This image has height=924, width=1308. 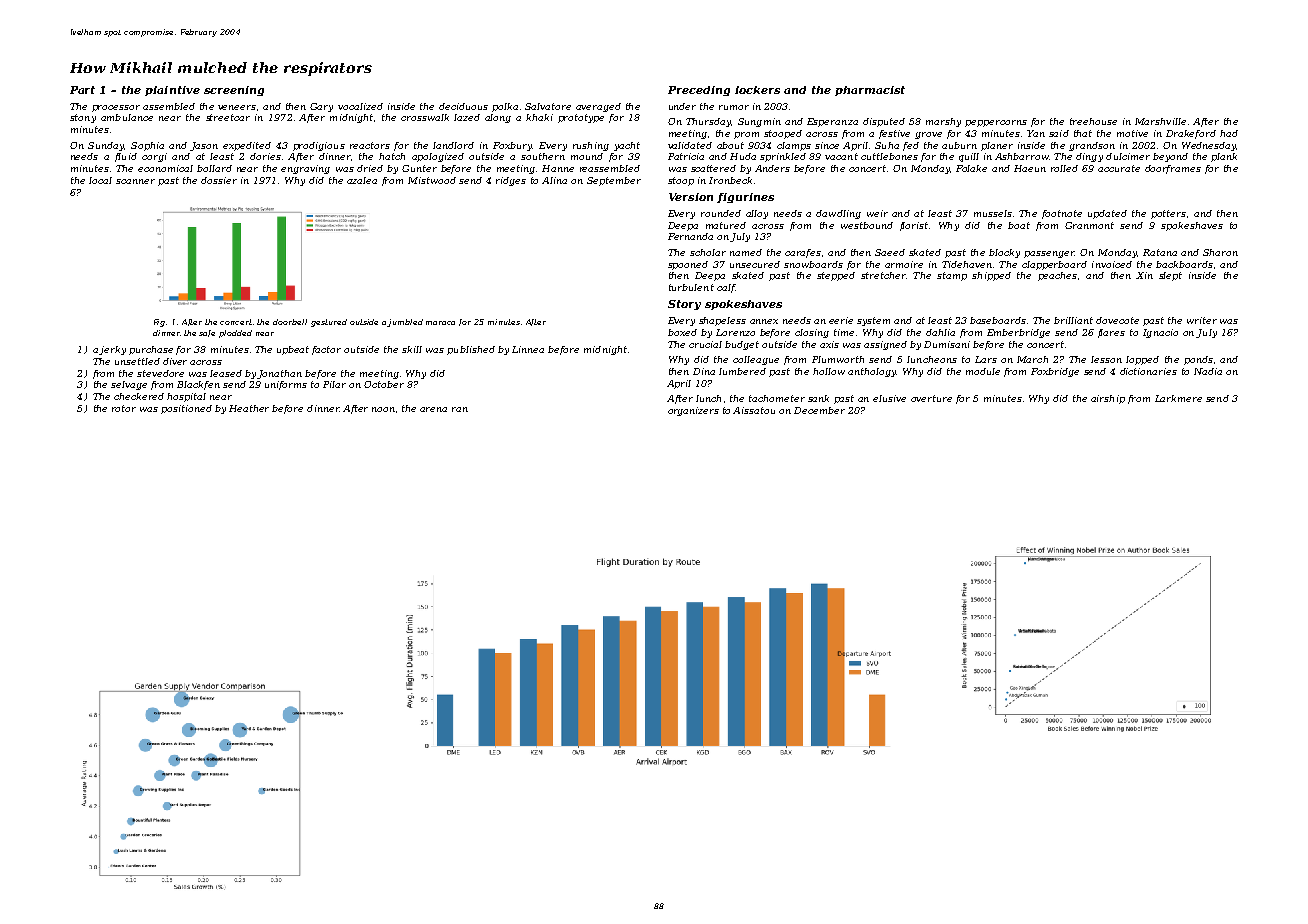 What do you see at coordinates (745, 198) in the image?
I see `figurines` at bounding box center [745, 198].
